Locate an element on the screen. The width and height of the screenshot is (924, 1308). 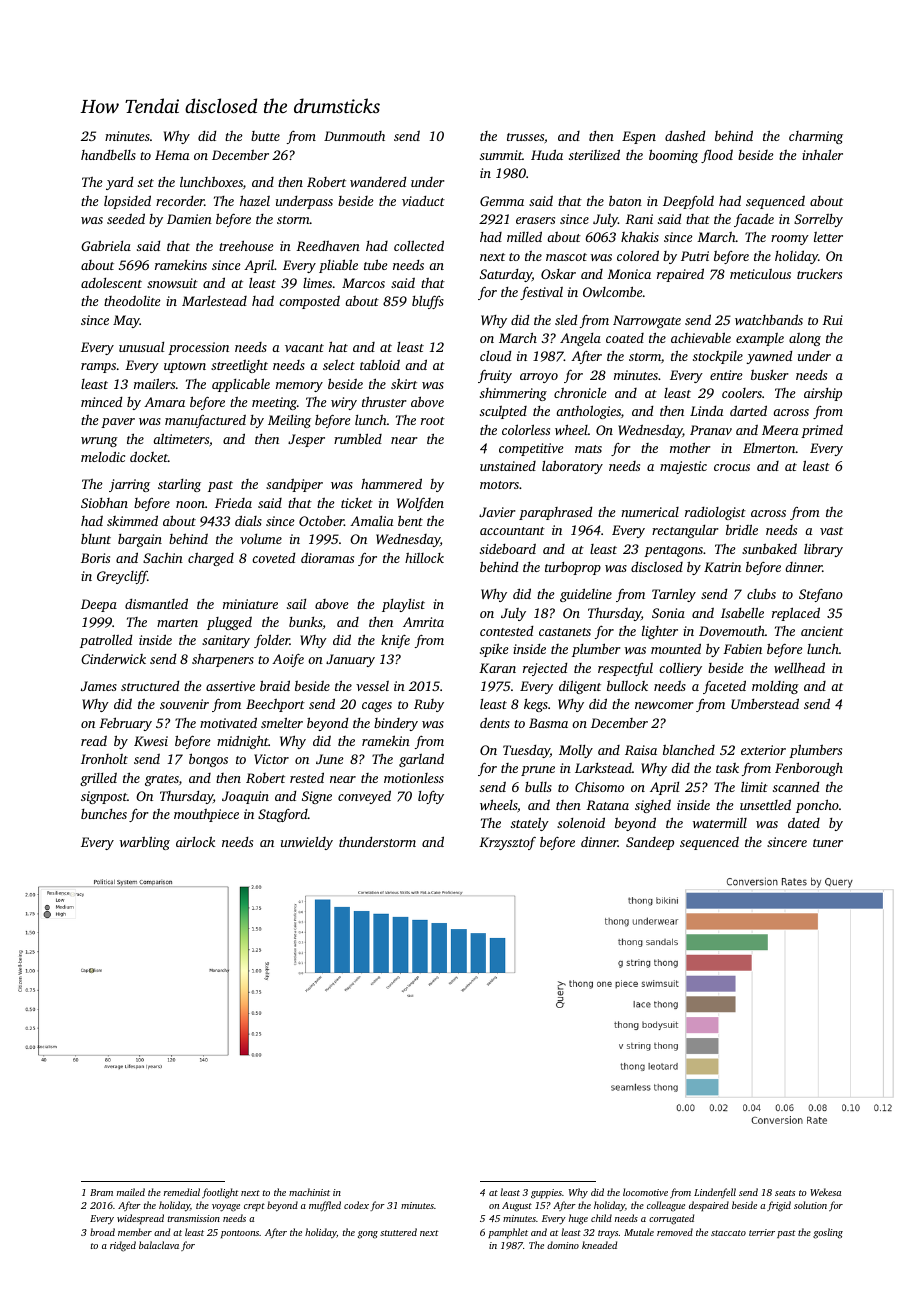
seeded is located at coordinates (126, 218).
